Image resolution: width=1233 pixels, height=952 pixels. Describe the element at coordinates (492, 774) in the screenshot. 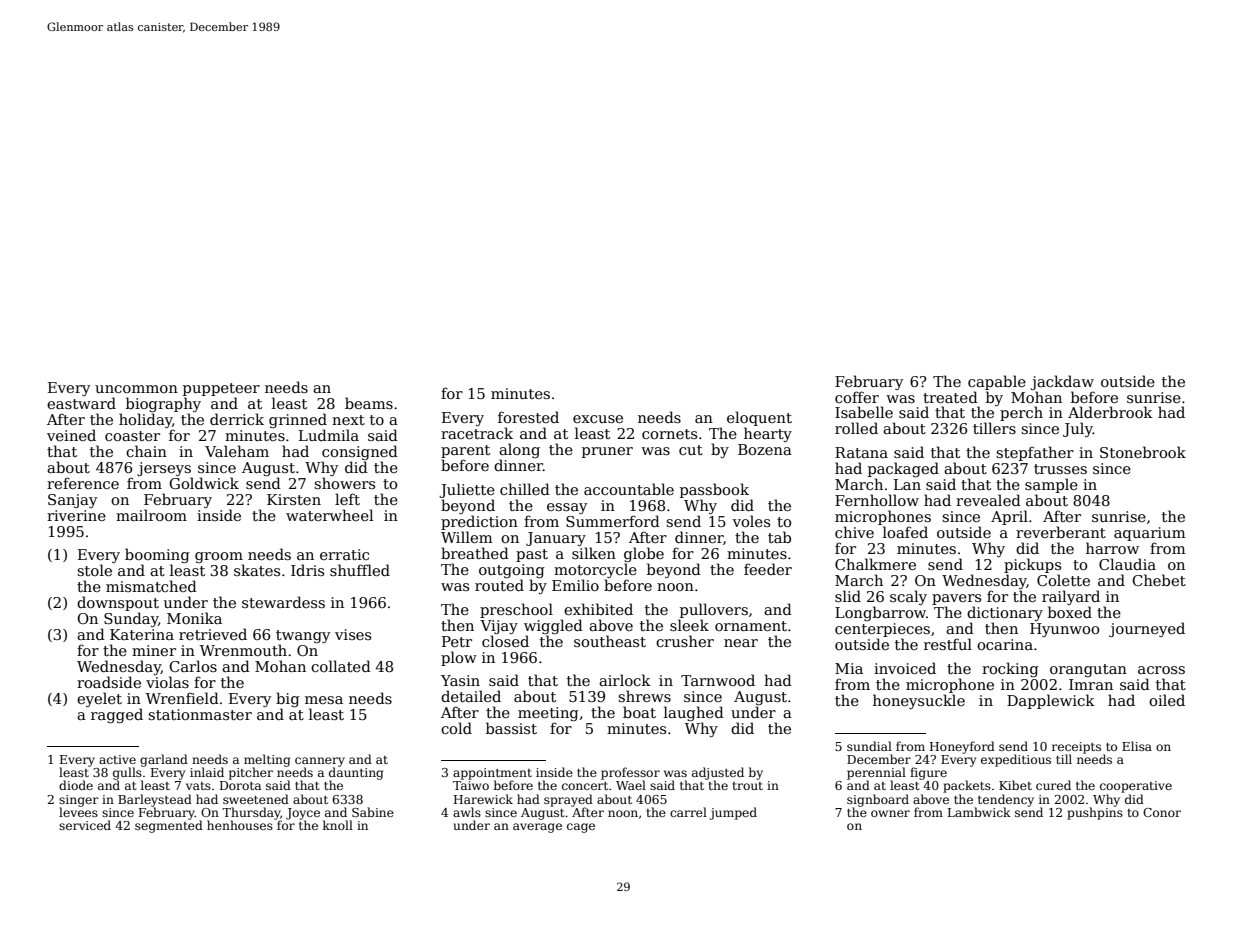

I see `appointment` at that location.
